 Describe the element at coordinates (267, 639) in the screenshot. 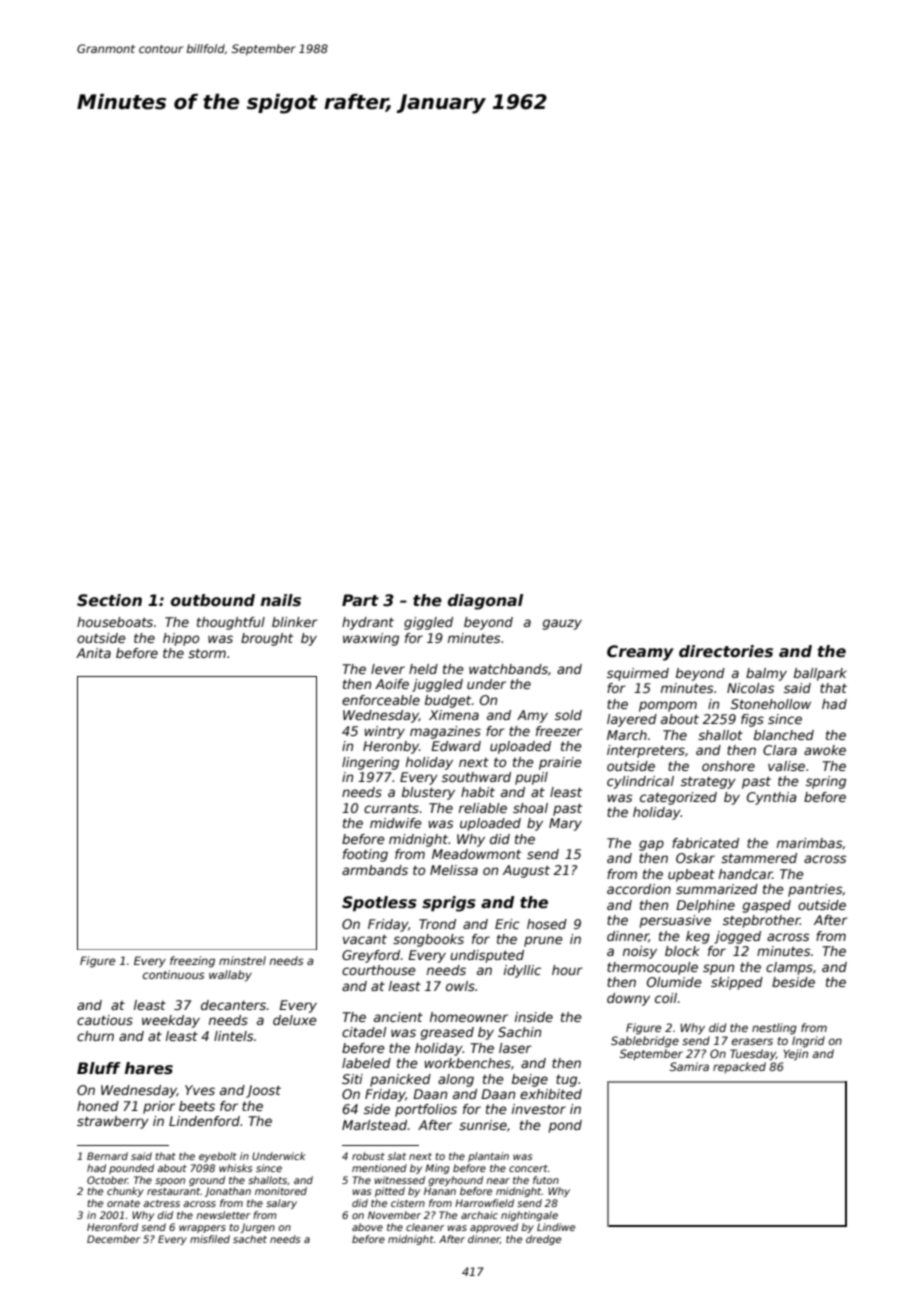

I see `brought` at that location.
